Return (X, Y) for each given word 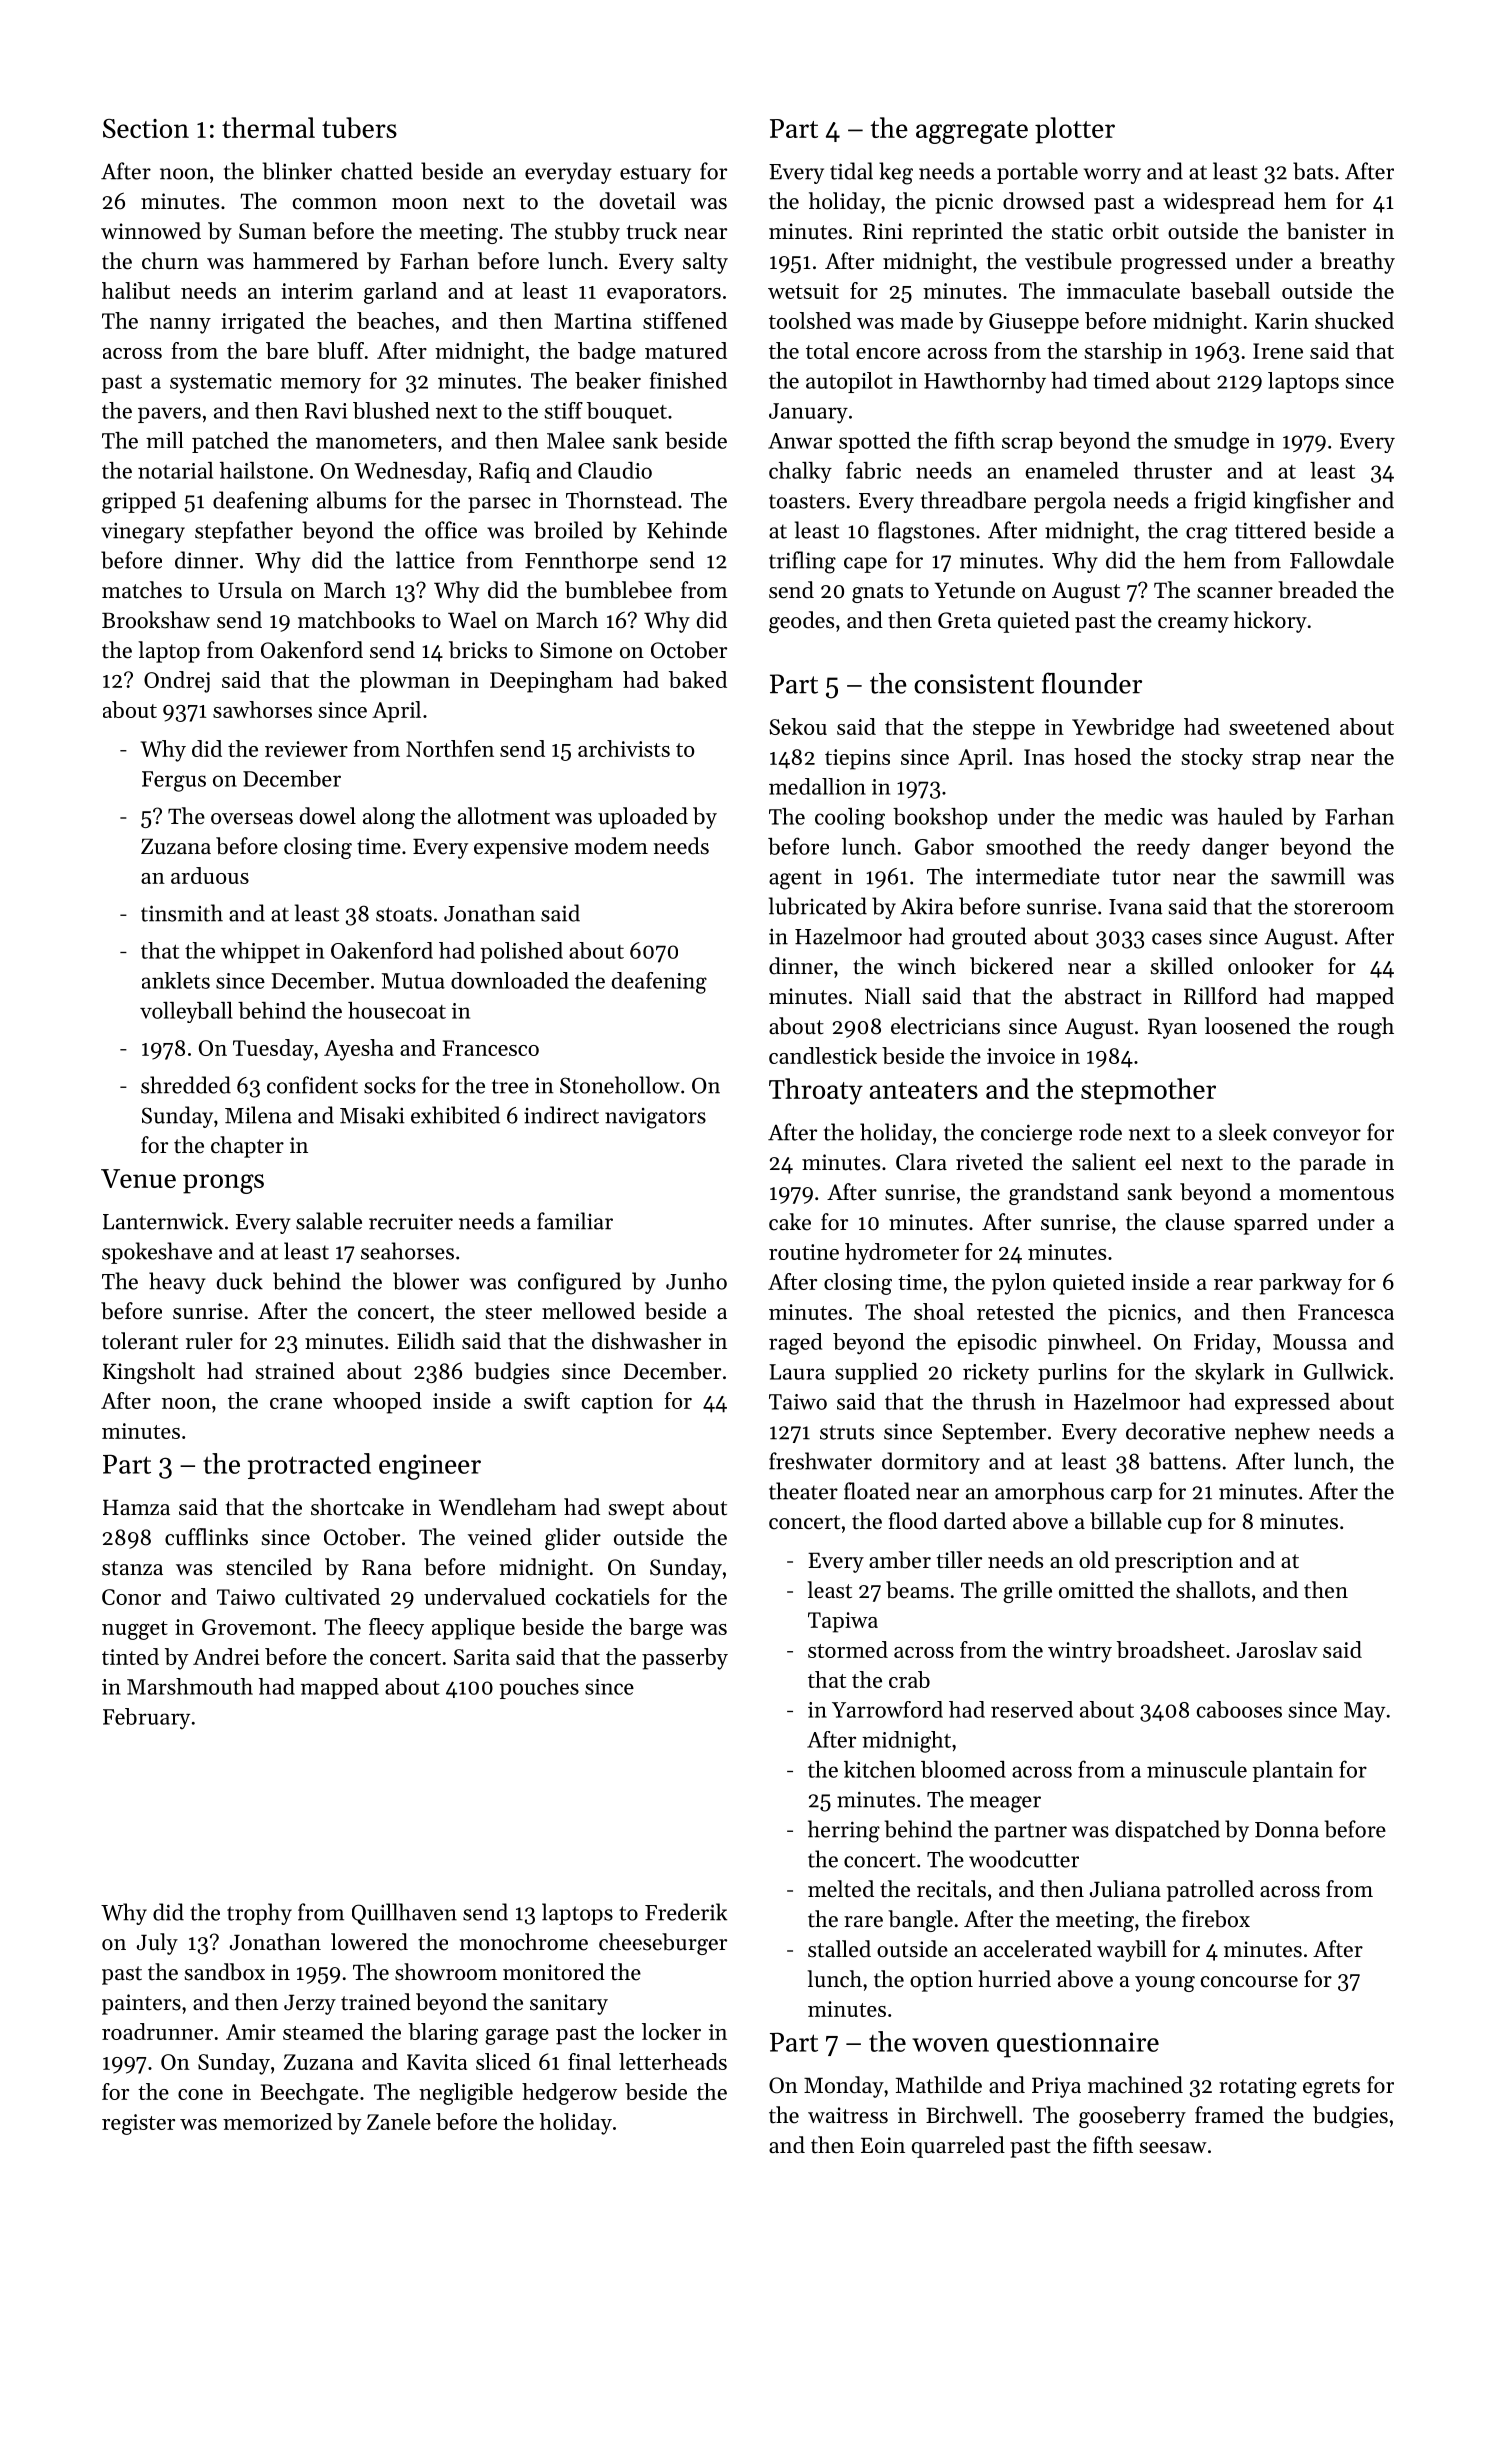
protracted (309, 1466)
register (138, 2124)
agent (795, 880)
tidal (851, 171)
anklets (176, 980)
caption (617, 1403)
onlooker (1271, 966)
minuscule (1197, 1769)
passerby (685, 1659)
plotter (1075, 130)
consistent (974, 684)
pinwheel (1091, 1343)
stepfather (244, 532)
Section (146, 128)
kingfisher (1302, 502)
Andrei (226, 1656)
